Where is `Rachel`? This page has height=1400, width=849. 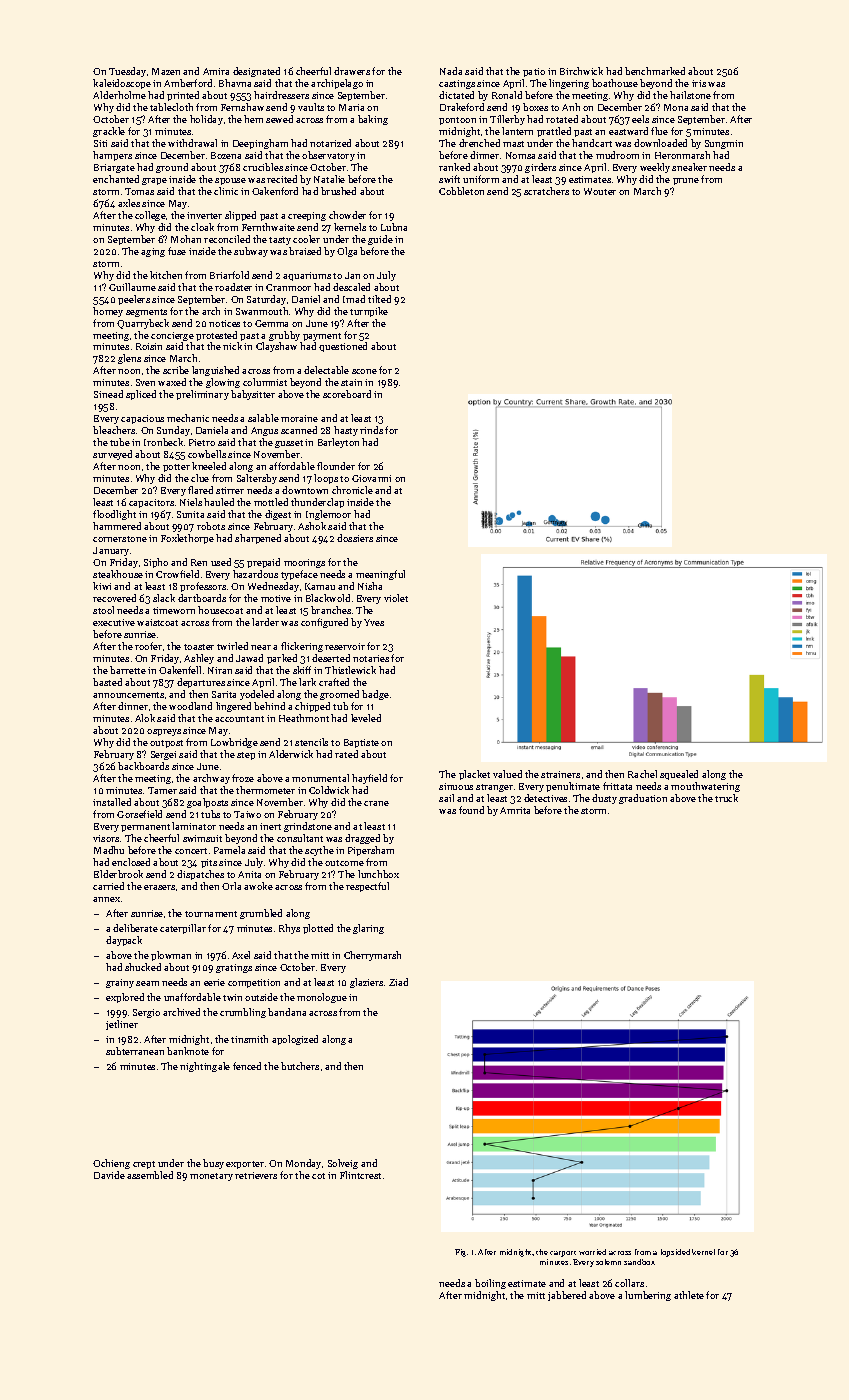
Rachel is located at coordinates (642, 774).
